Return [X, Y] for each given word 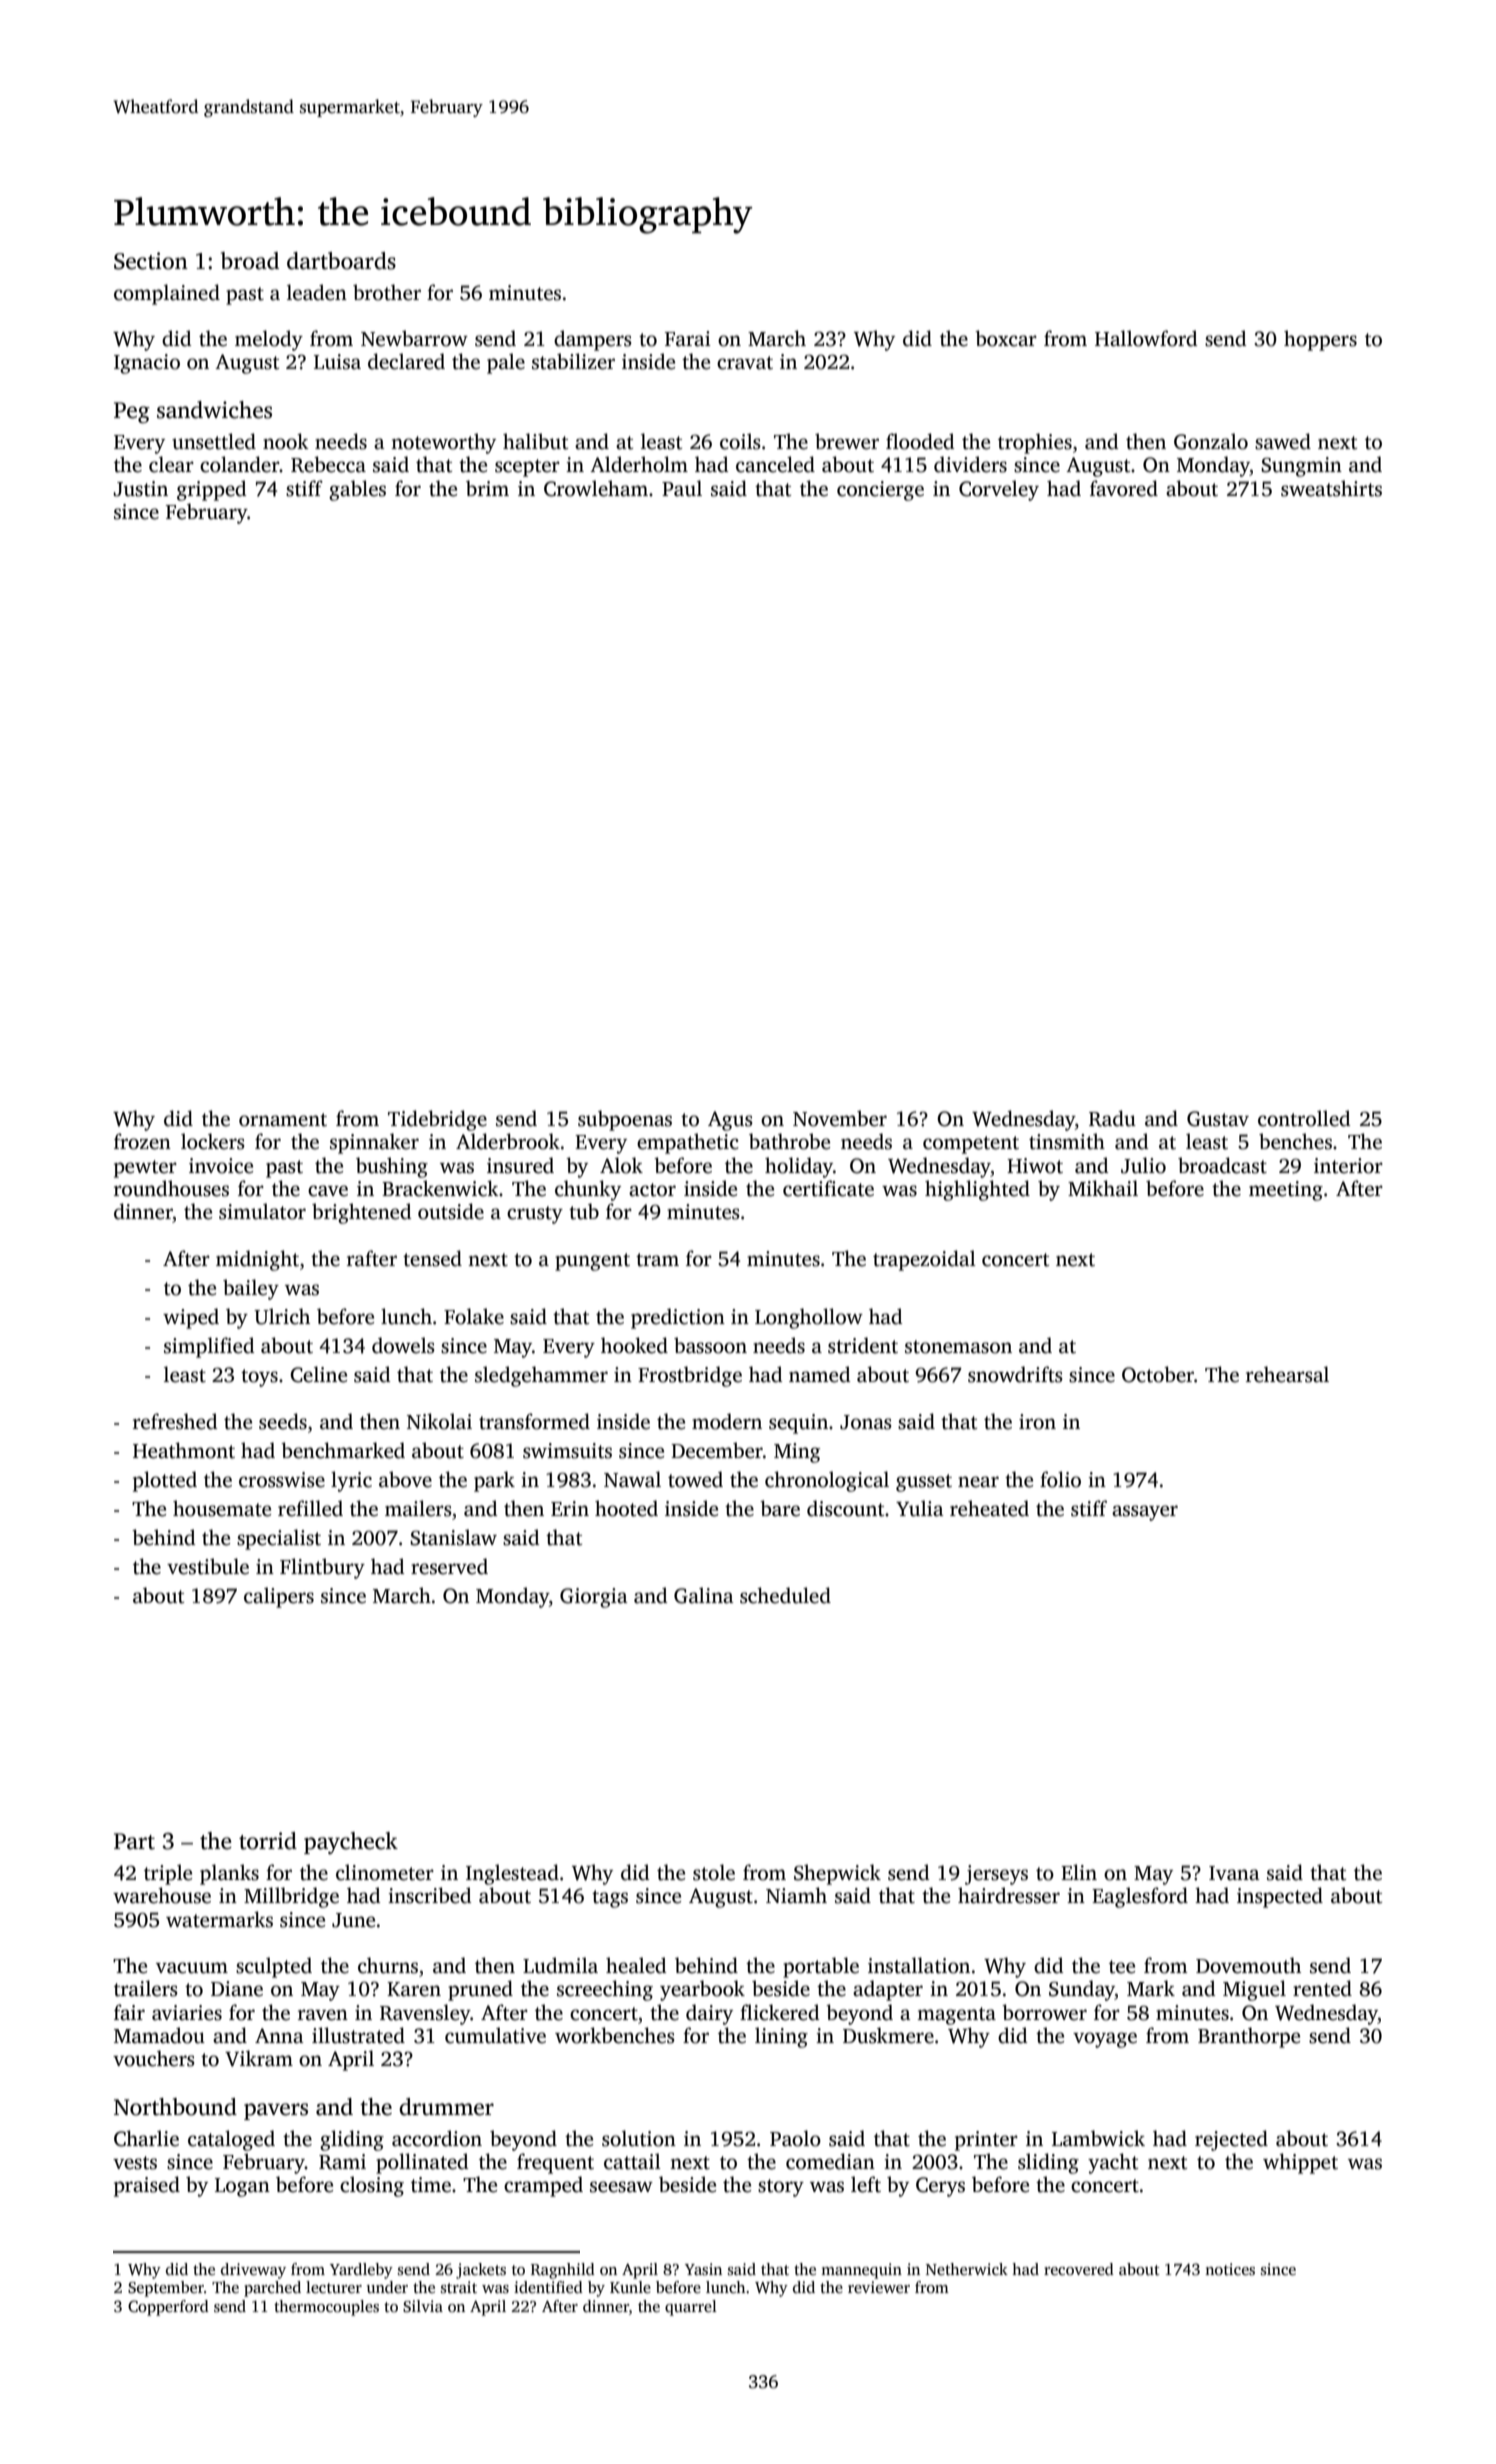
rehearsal [1287, 1374]
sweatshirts [1331, 488]
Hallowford [1146, 338]
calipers [279, 1597]
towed [695, 1479]
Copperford [168, 2308]
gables [357, 490]
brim [487, 488]
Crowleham [596, 488]
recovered [1079, 2269]
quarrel [691, 2308]
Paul [682, 488]
